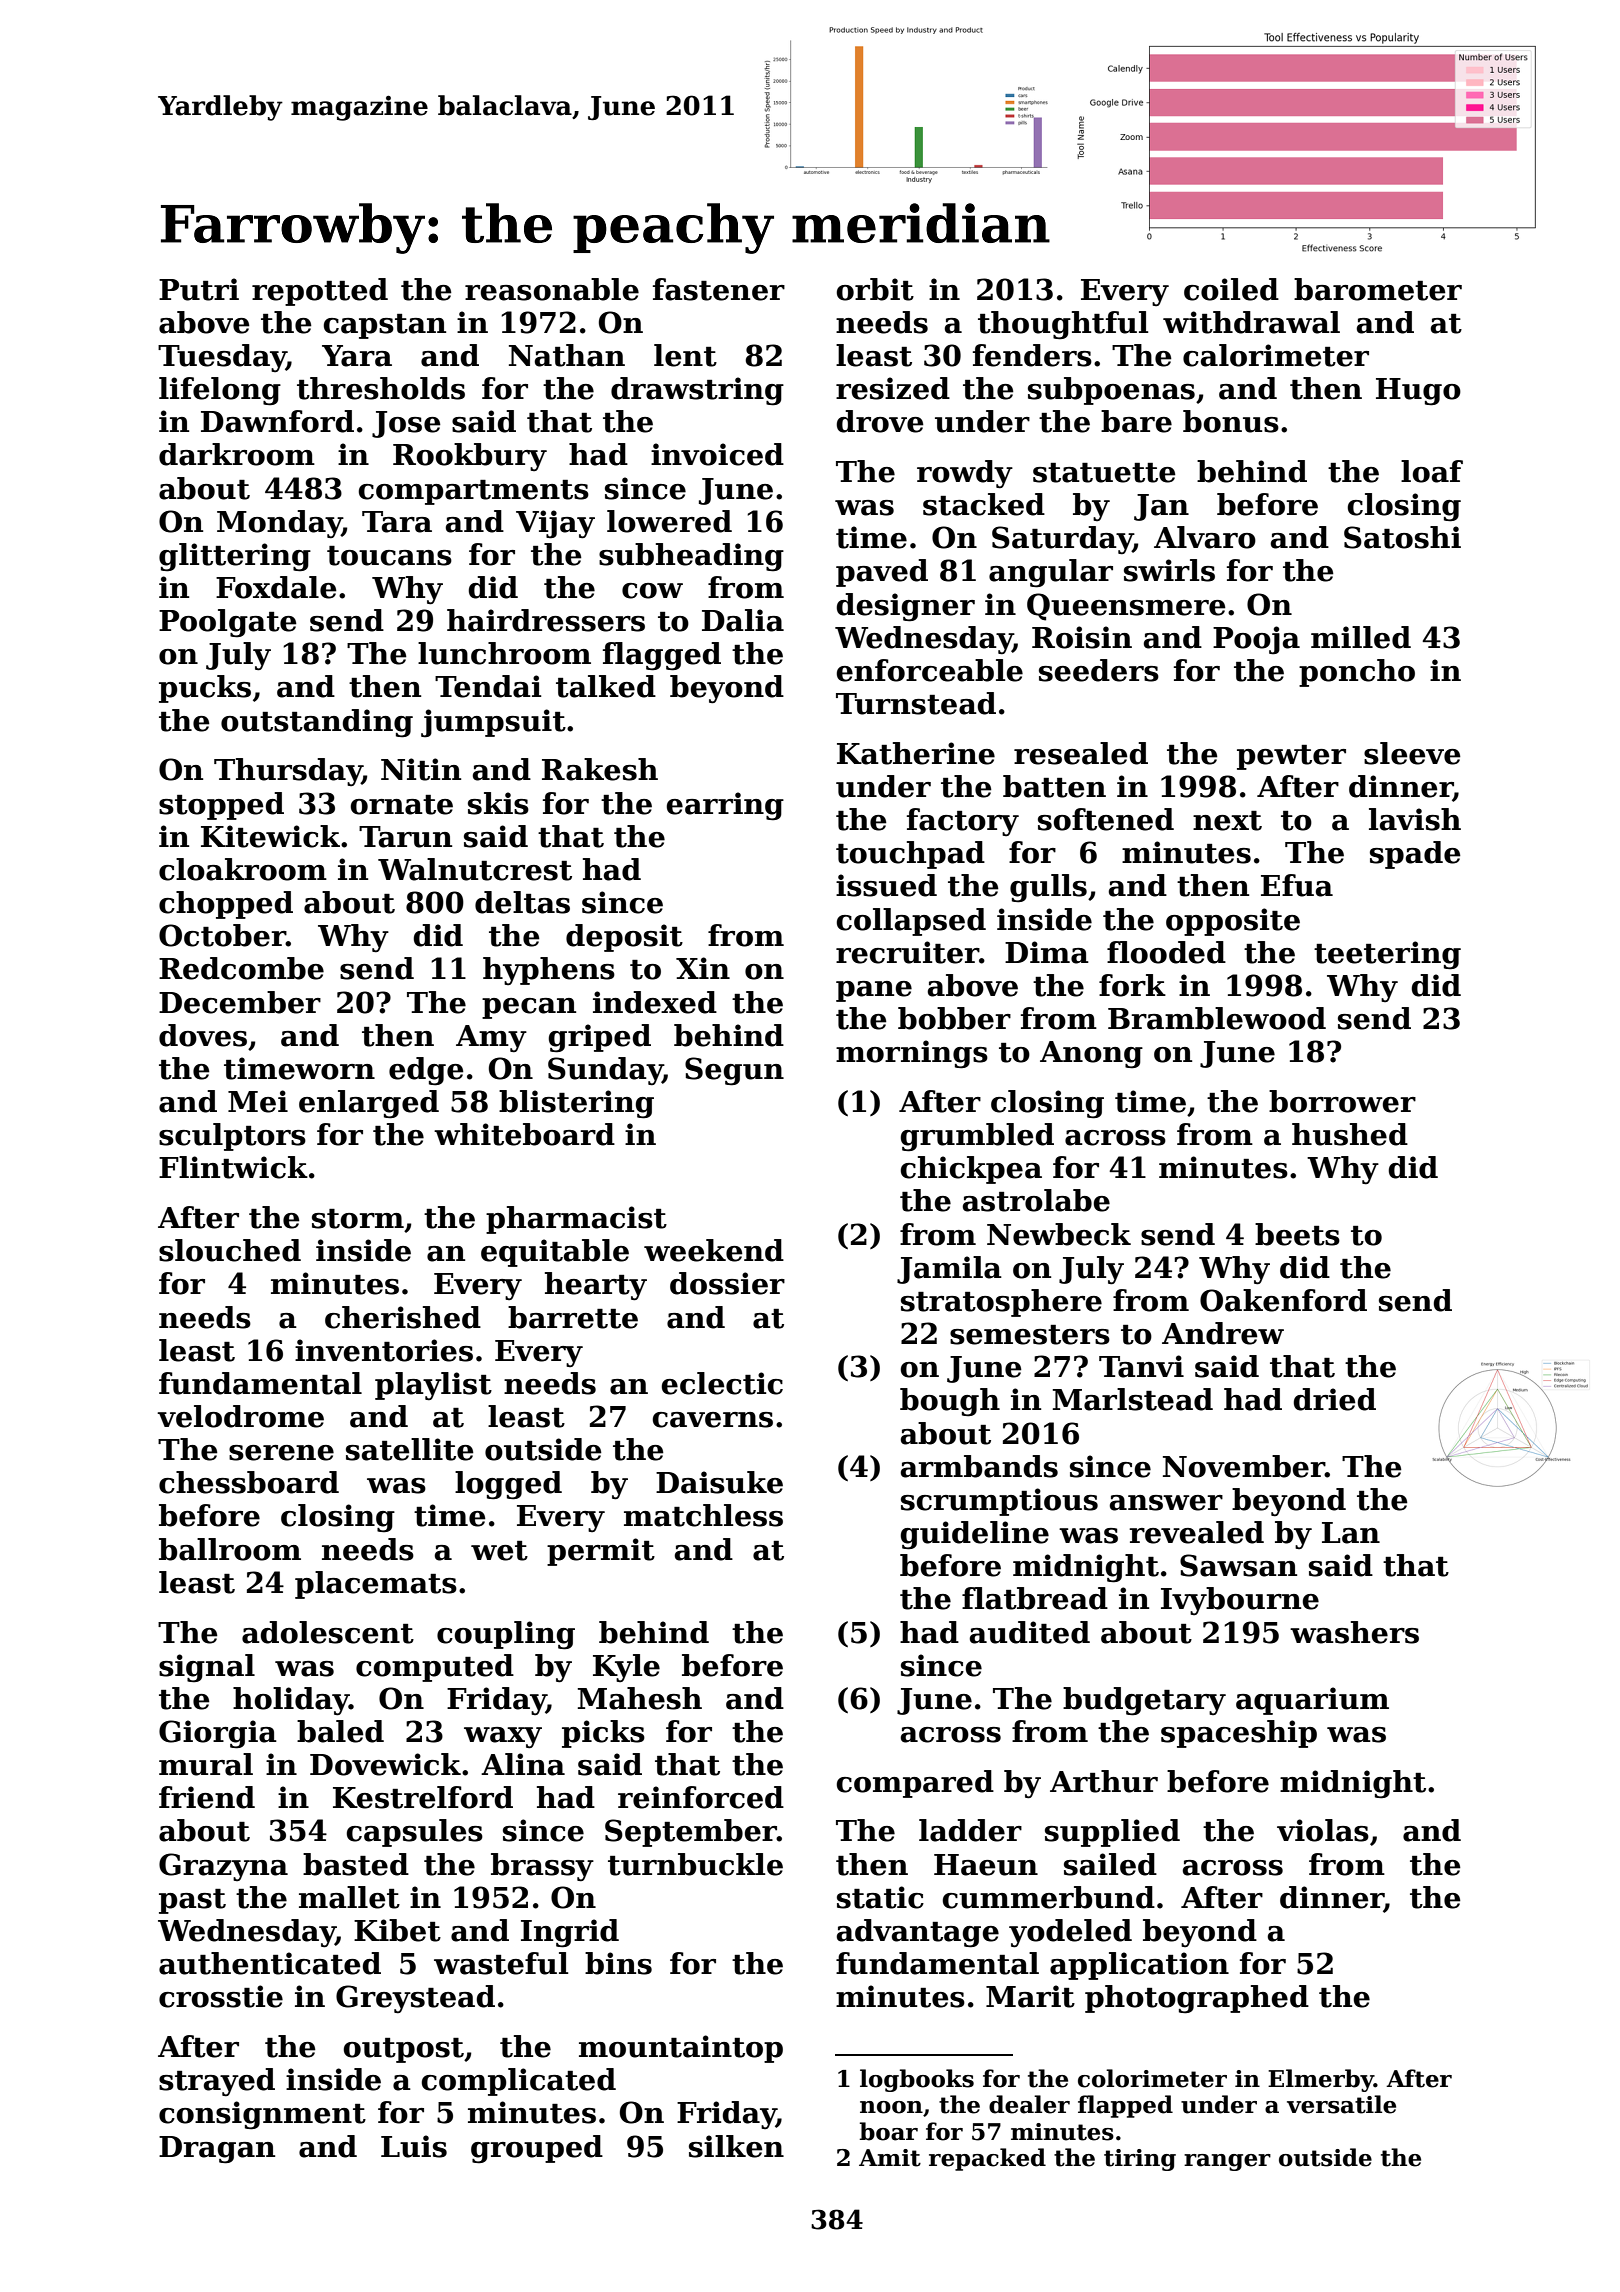  Describe the element at coordinates (232, 1137) in the screenshot. I see `sculptors` at that location.
